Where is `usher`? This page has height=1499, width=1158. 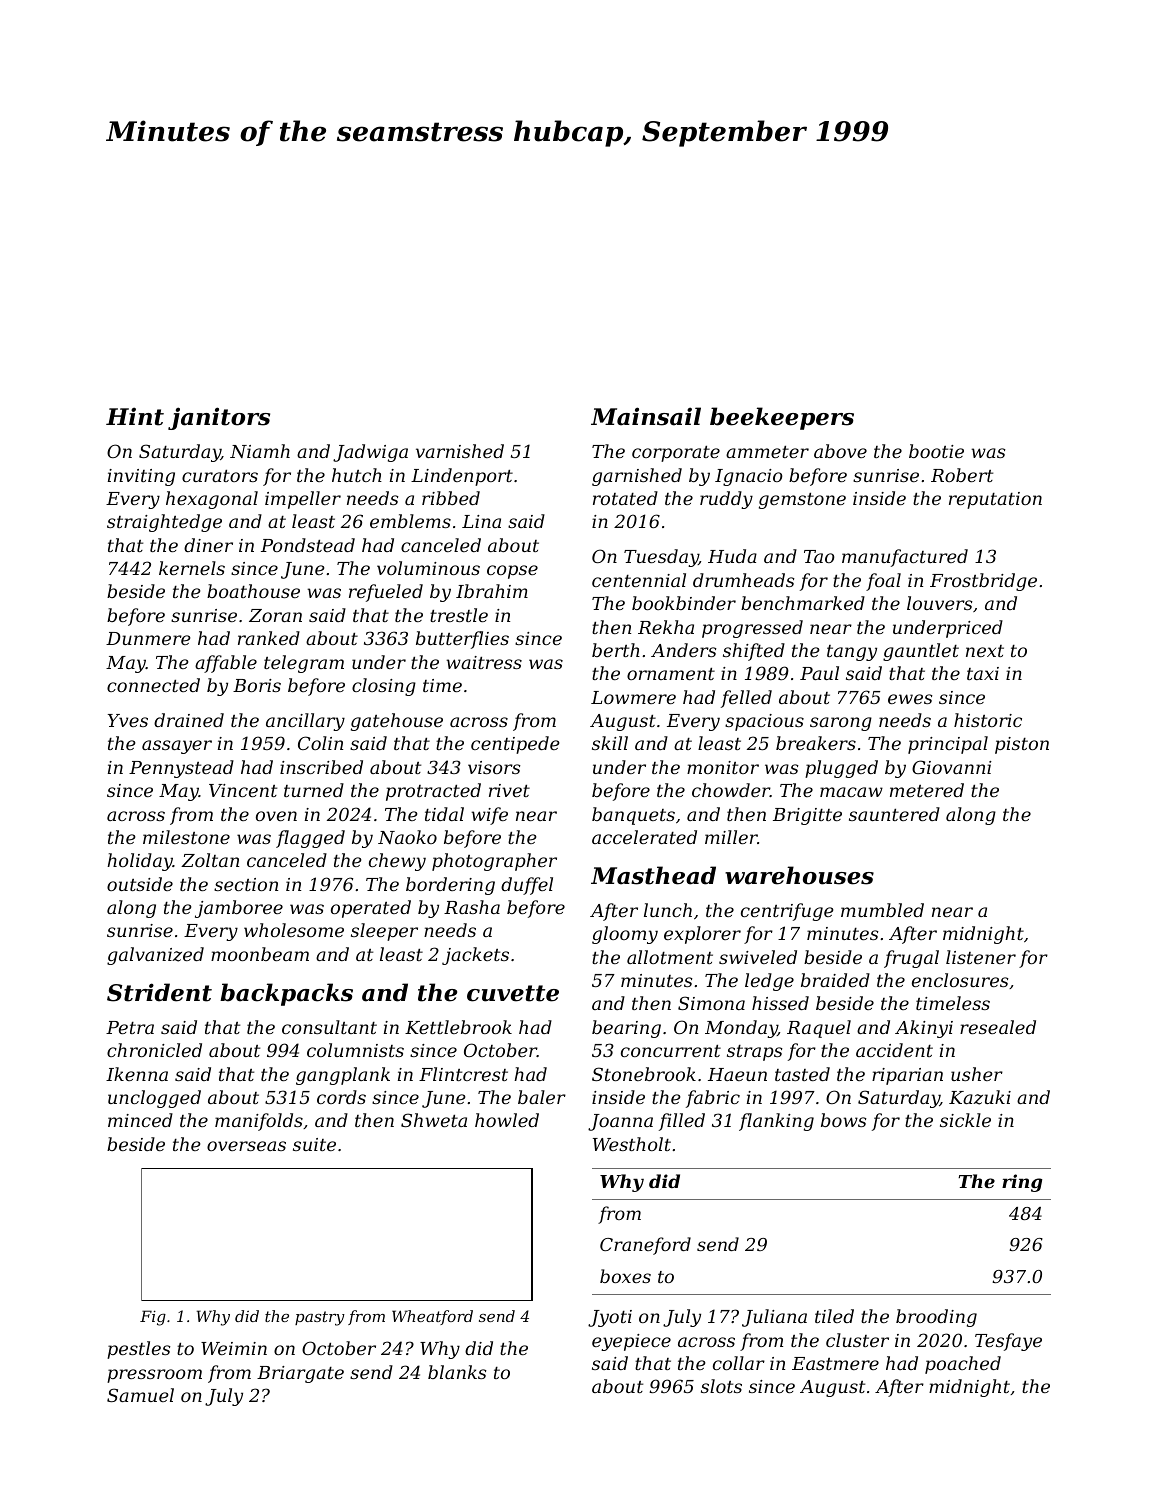 usher is located at coordinates (977, 1074).
